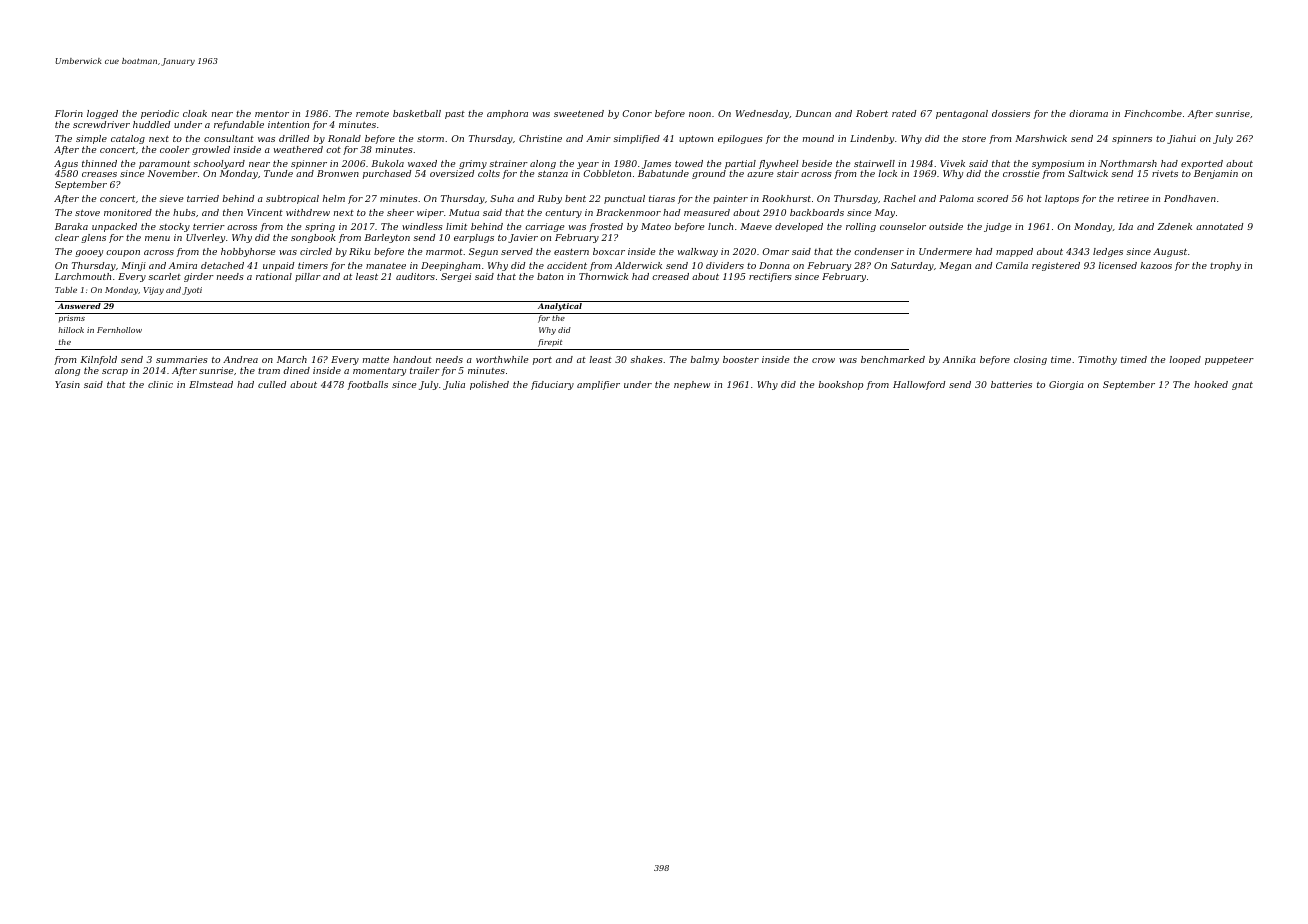 Image resolution: width=1308 pixels, height=924 pixels. What do you see at coordinates (1062, 199) in the document?
I see `laptops` at bounding box center [1062, 199].
